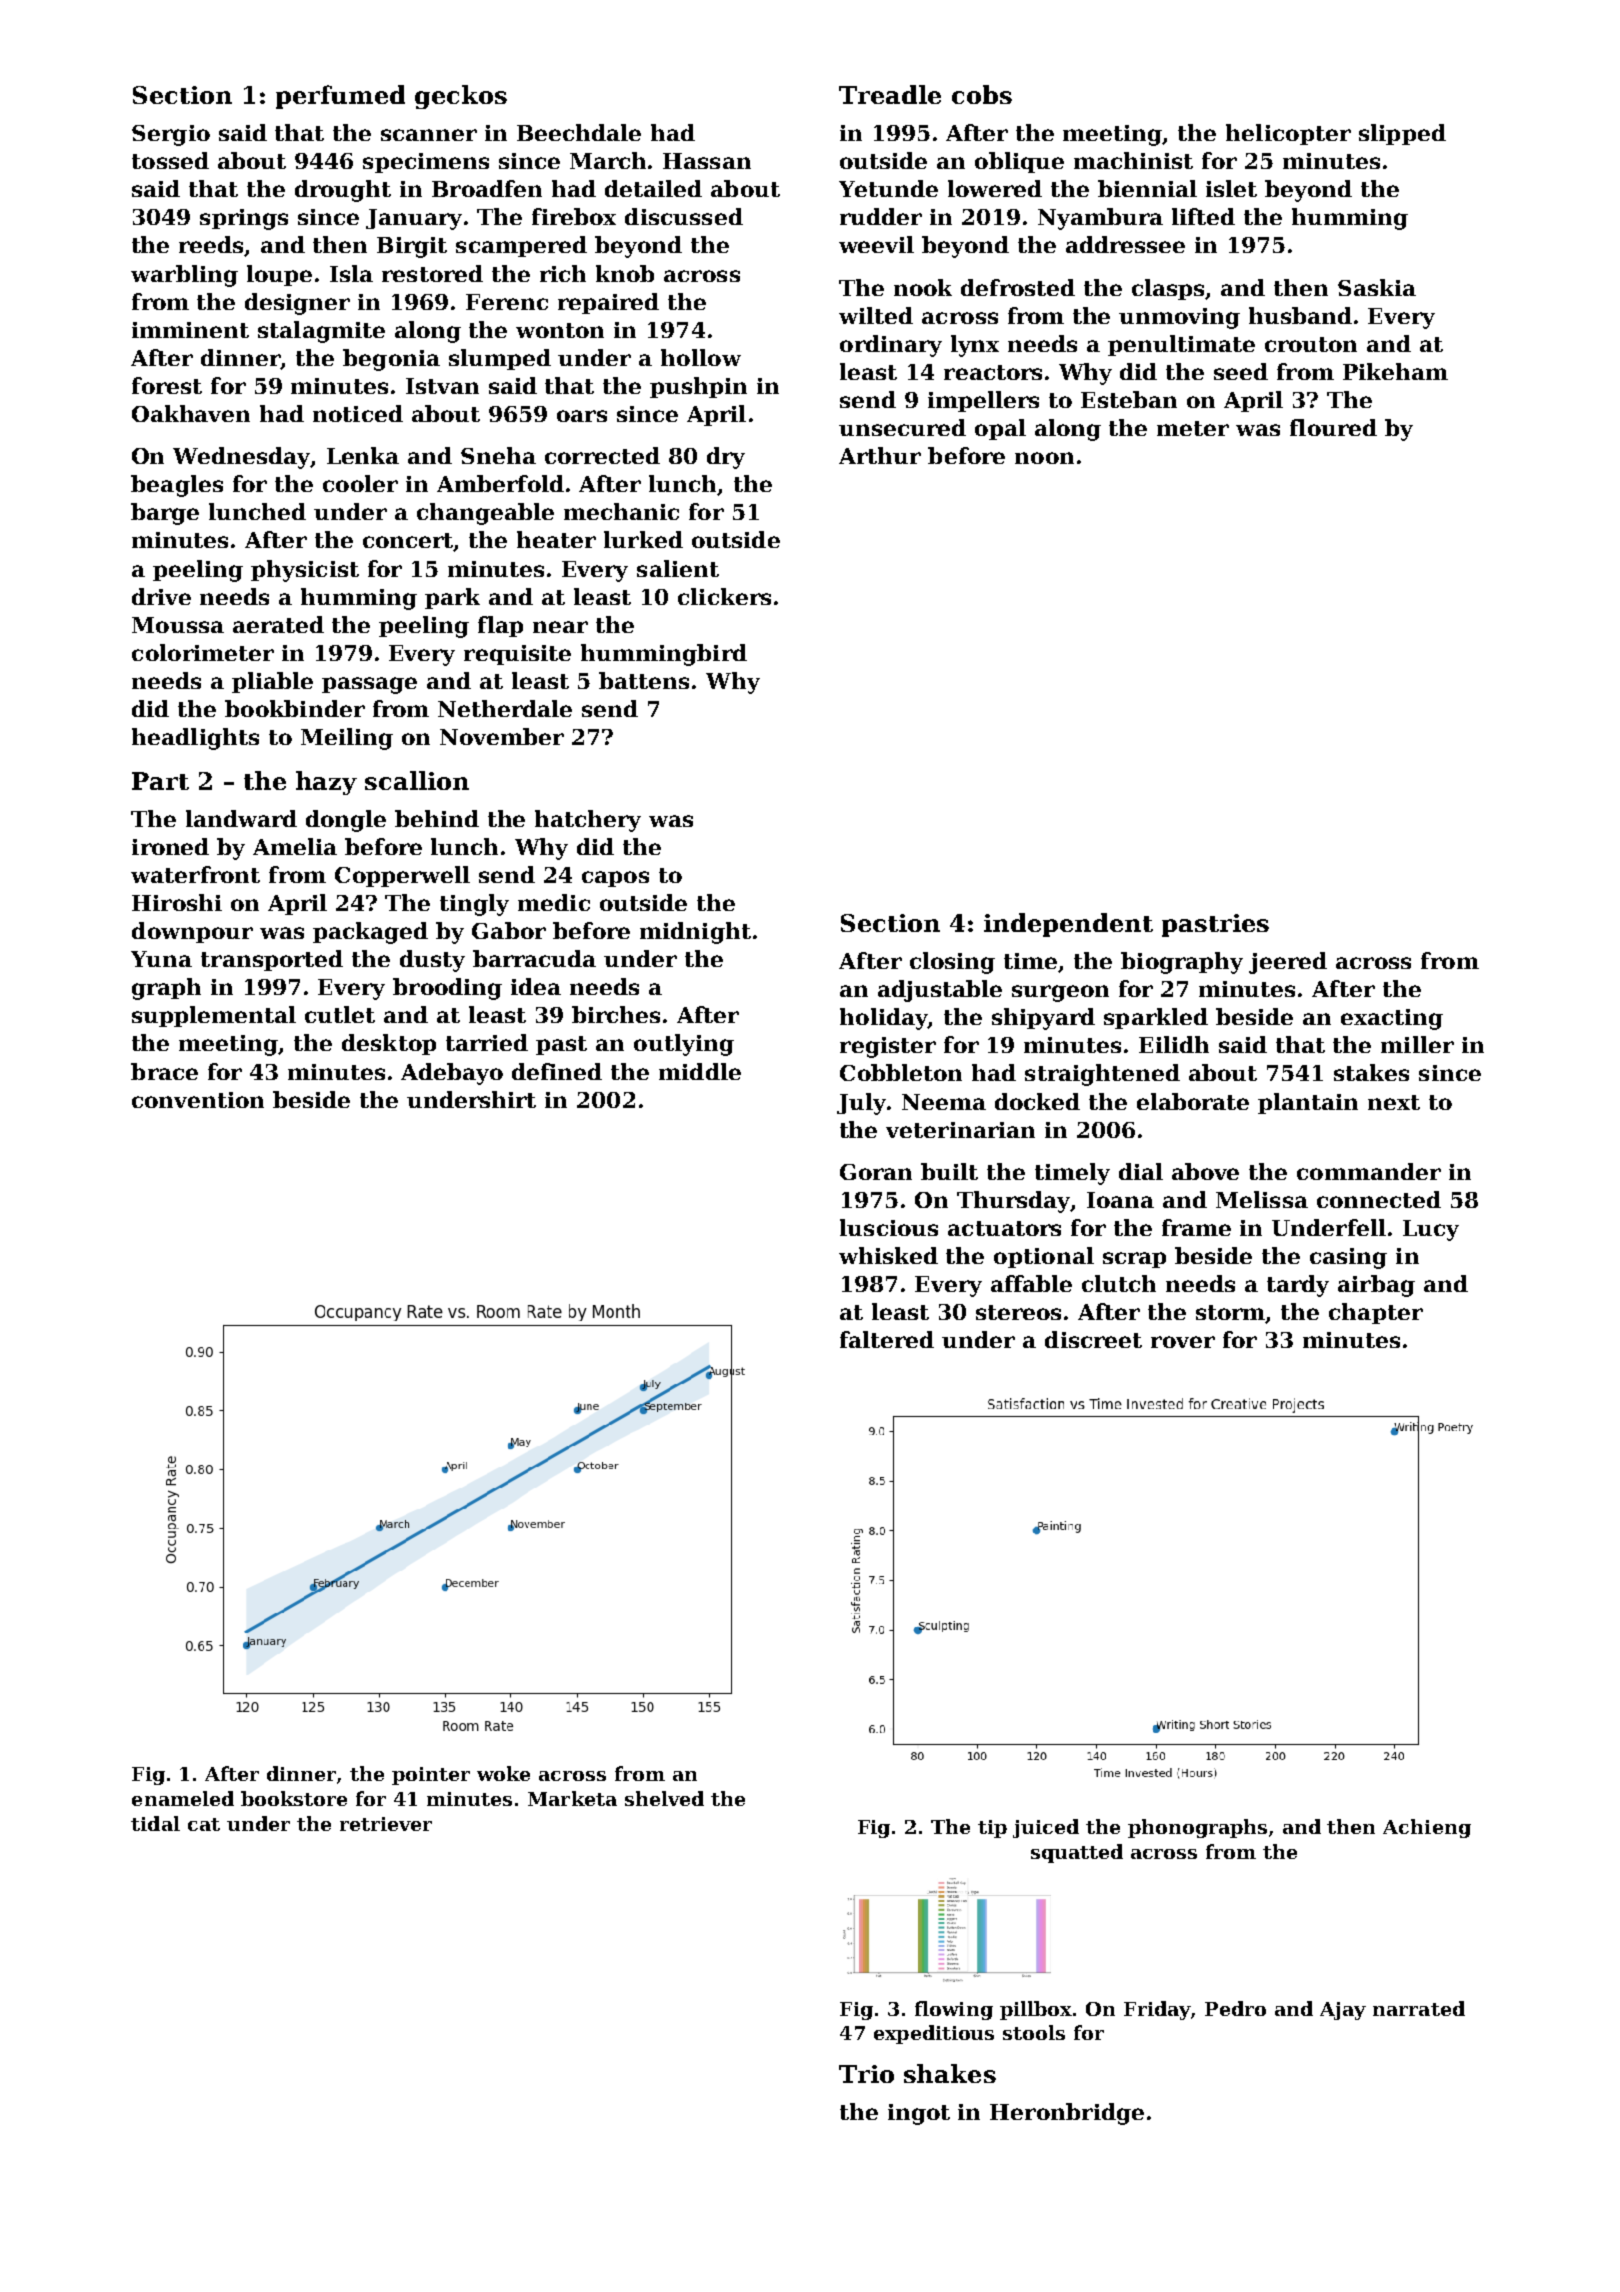 Image resolution: width=1620 pixels, height=2292 pixels. What do you see at coordinates (294, 1798) in the page?
I see `bookstore` at bounding box center [294, 1798].
